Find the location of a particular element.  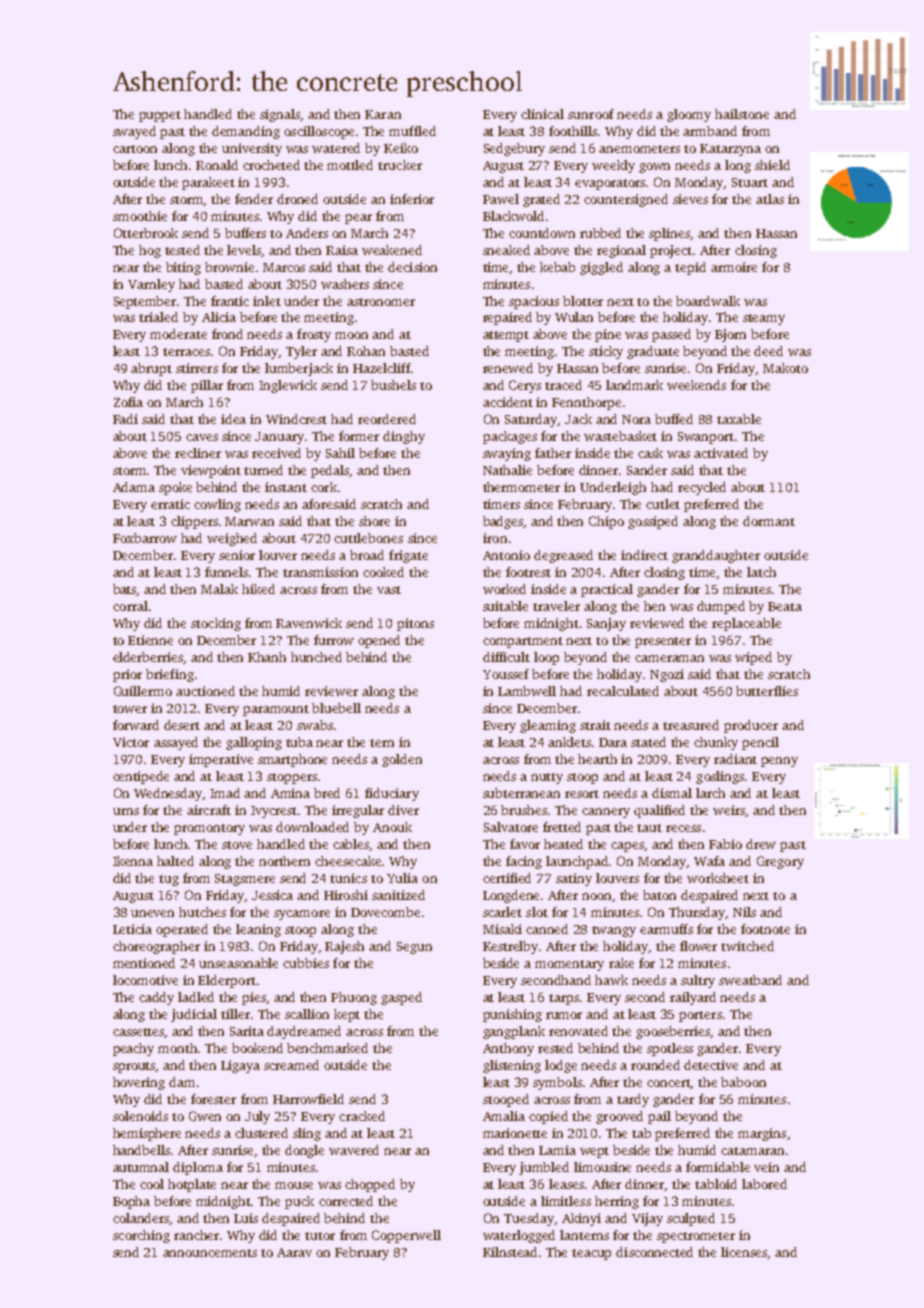

puppet is located at coordinates (160, 116).
